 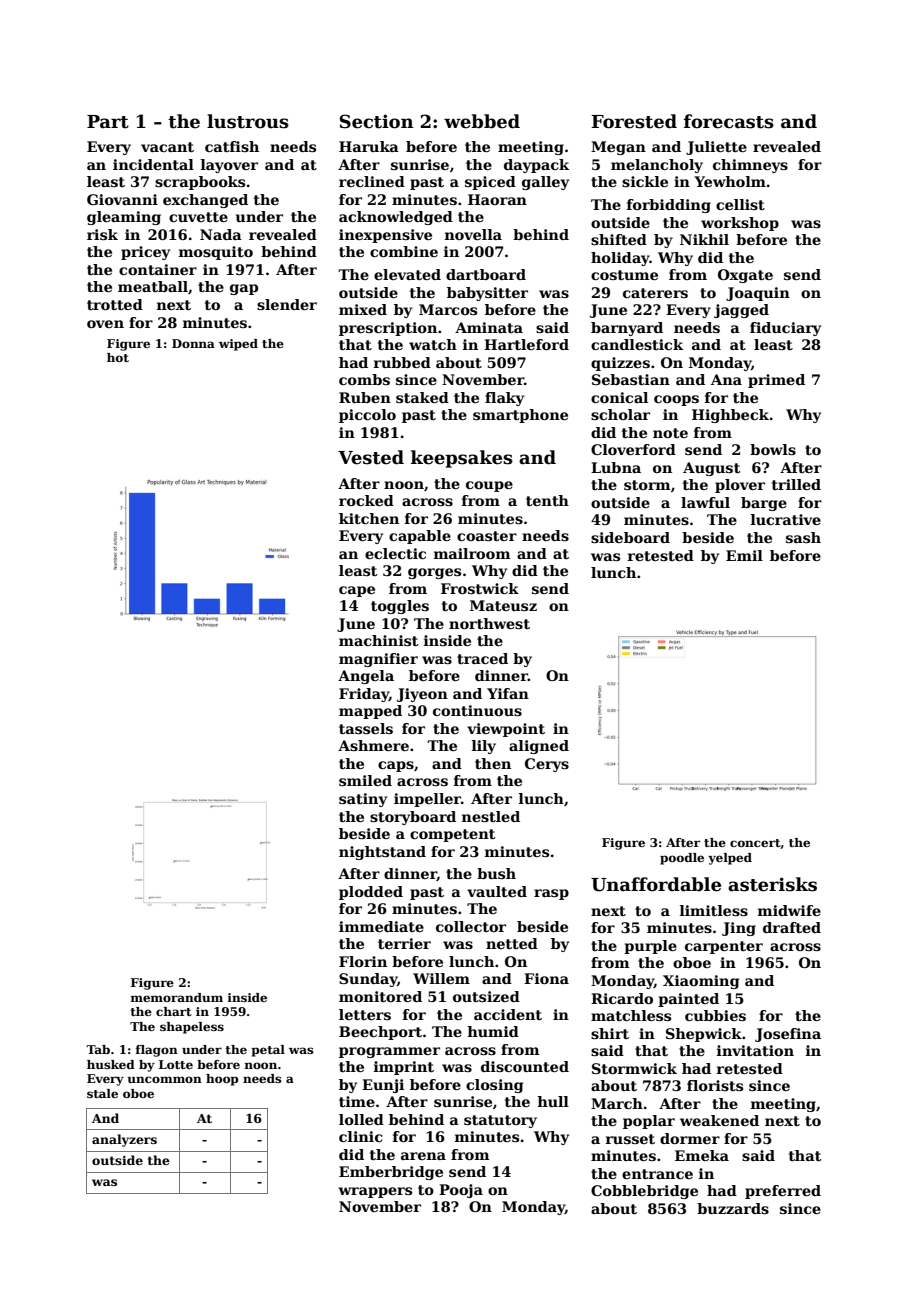 What do you see at coordinates (786, 519) in the image?
I see `lucrative` at bounding box center [786, 519].
